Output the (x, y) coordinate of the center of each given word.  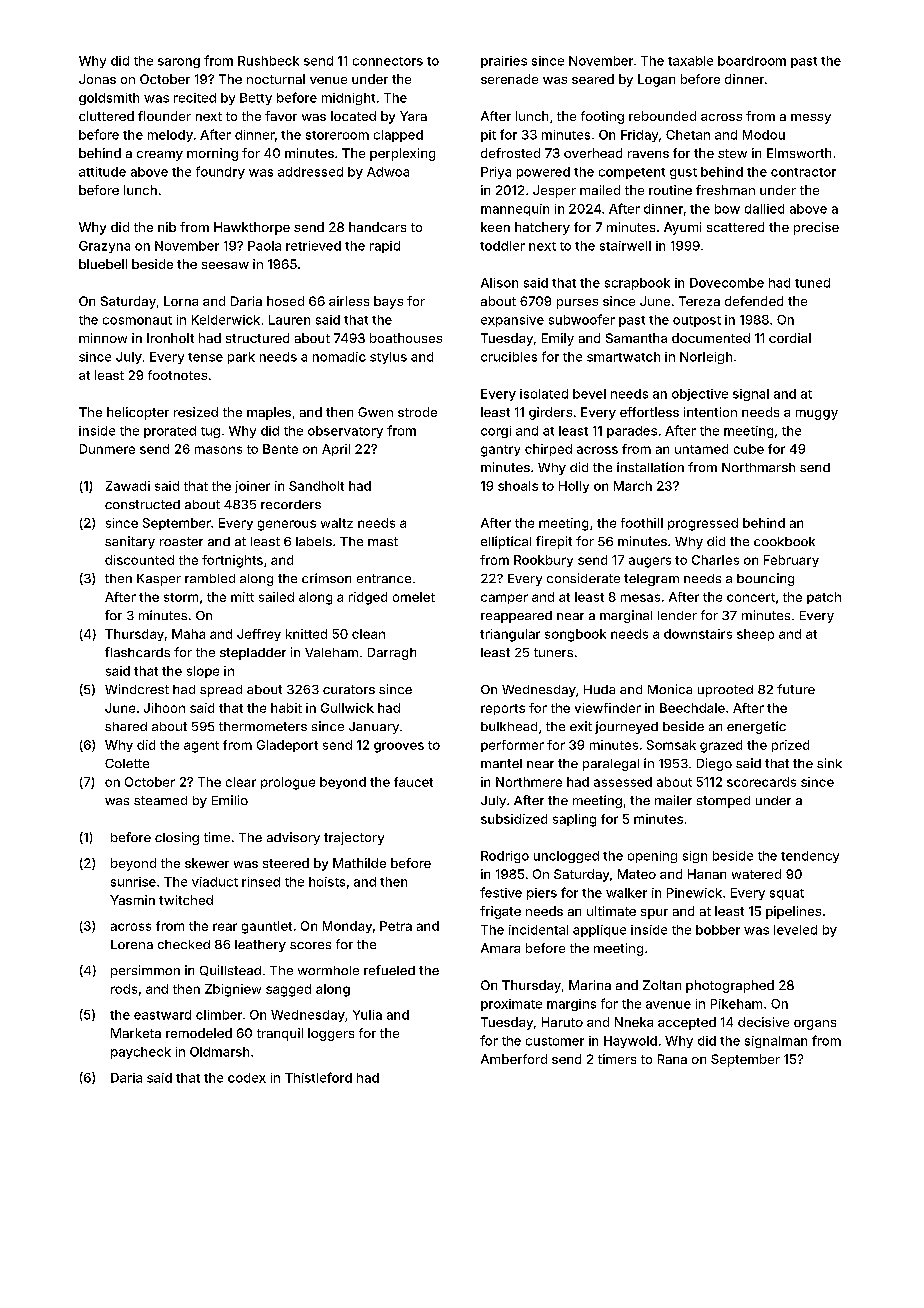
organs (815, 1025)
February (791, 561)
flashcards (137, 652)
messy (811, 119)
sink (829, 763)
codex (247, 1078)
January (374, 728)
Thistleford (318, 1077)
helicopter (138, 413)
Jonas (97, 79)
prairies (504, 62)
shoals (518, 486)
